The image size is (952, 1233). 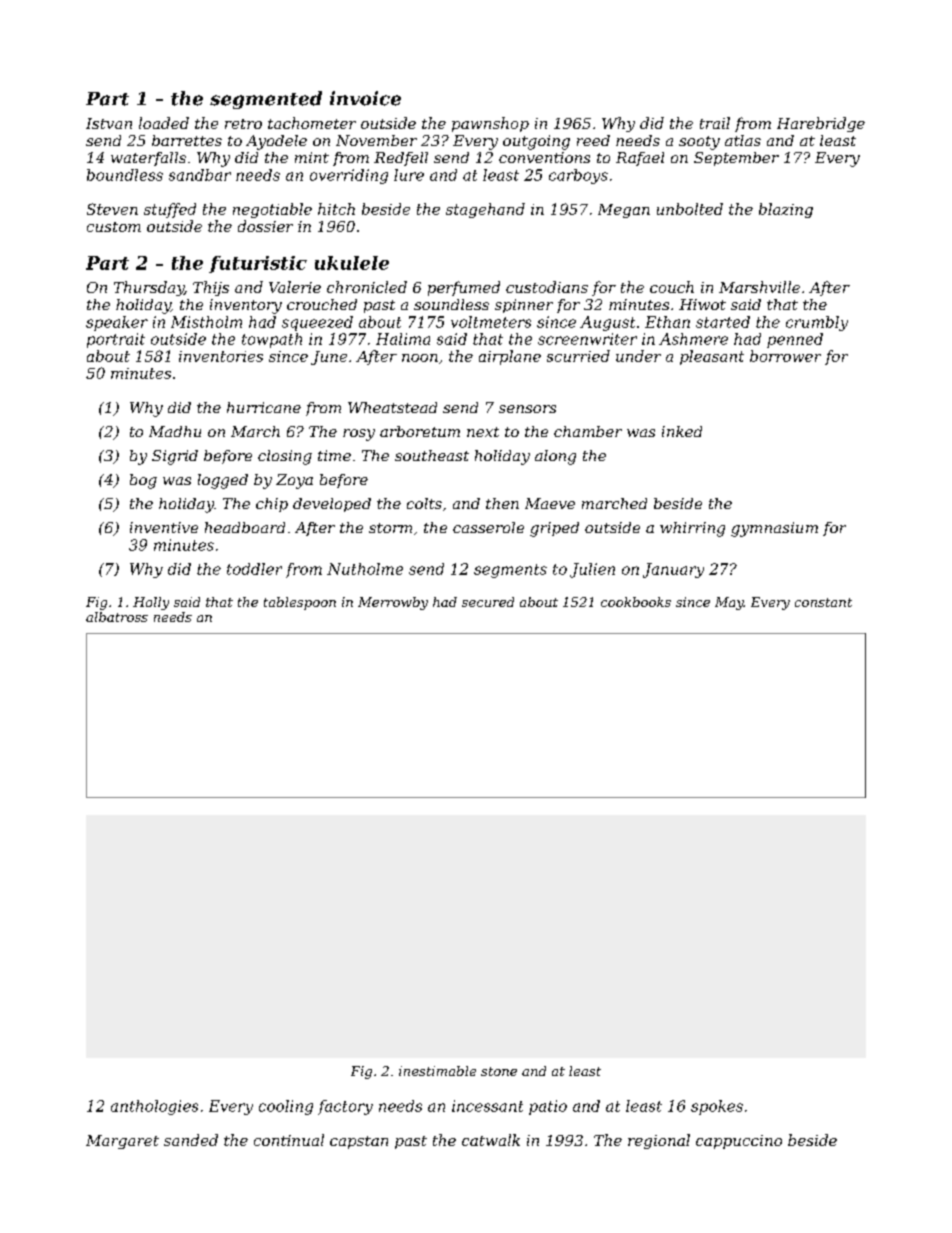 What do you see at coordinates (365, 98) in the document?
I see `invoice` at bounding box center [365, 98].
